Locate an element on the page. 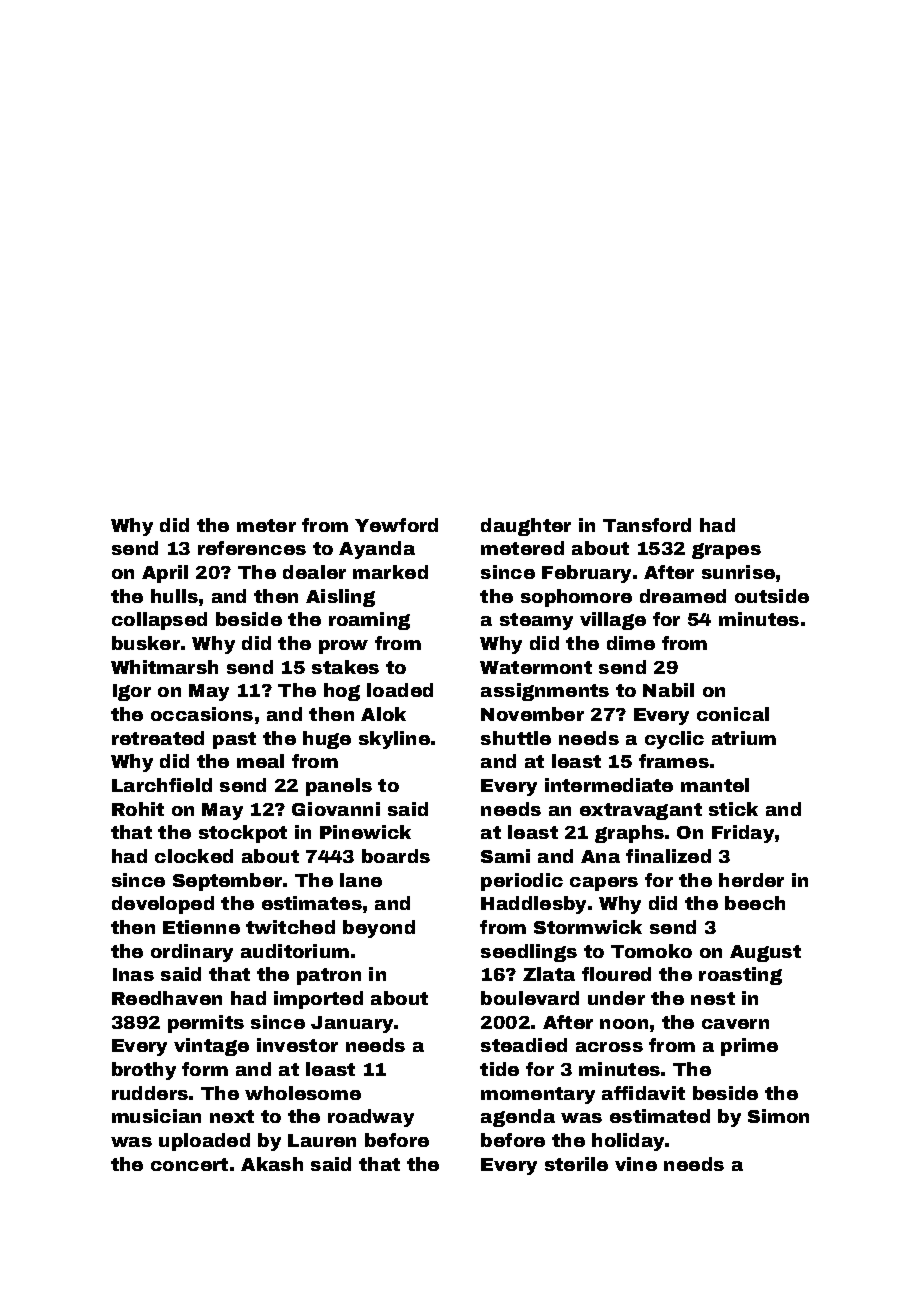  April is located at coordinates (165, 574).
